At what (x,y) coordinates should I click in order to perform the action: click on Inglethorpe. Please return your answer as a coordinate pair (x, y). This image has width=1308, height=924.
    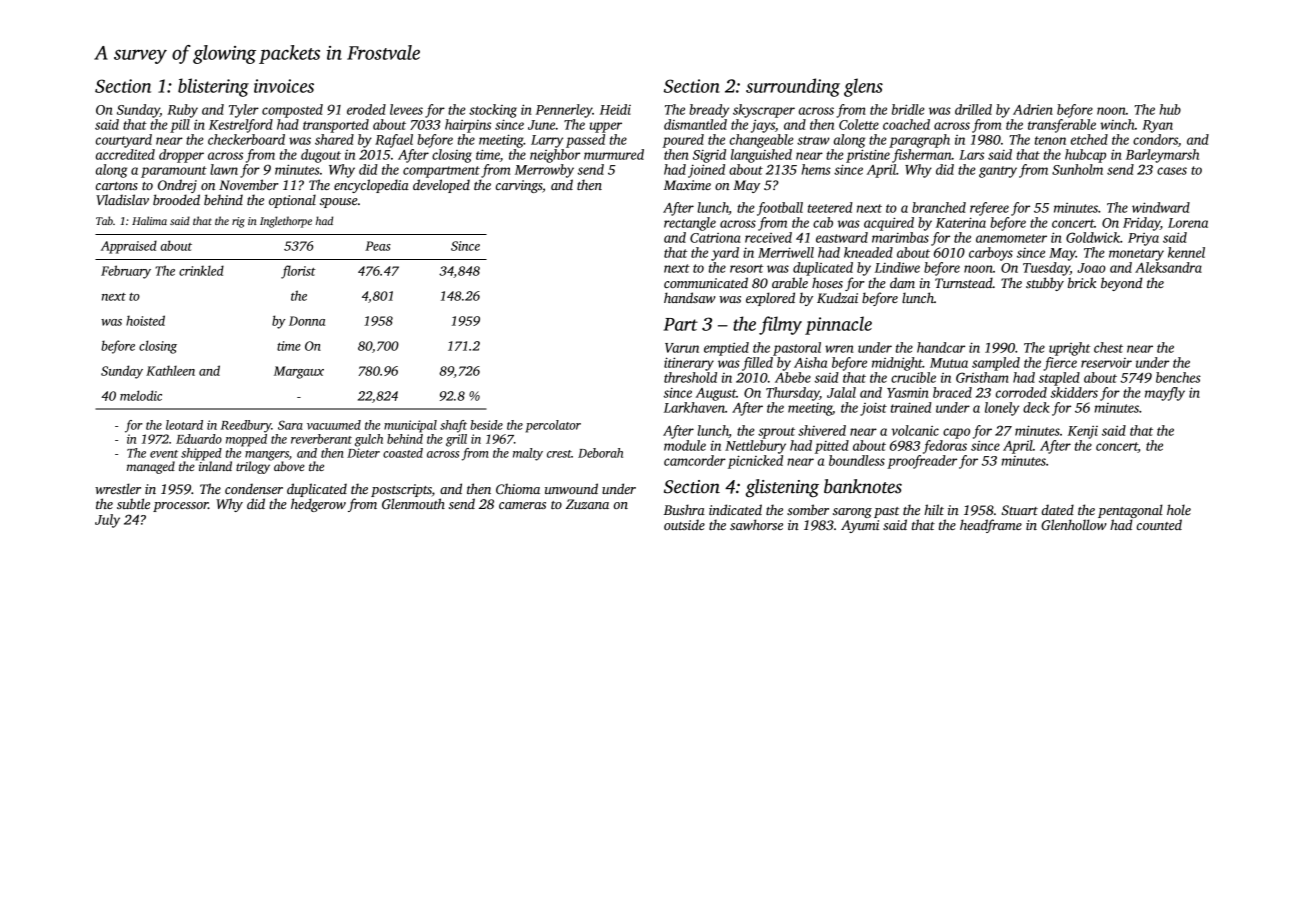
    Looking at the image, I should click on (286, 222).
